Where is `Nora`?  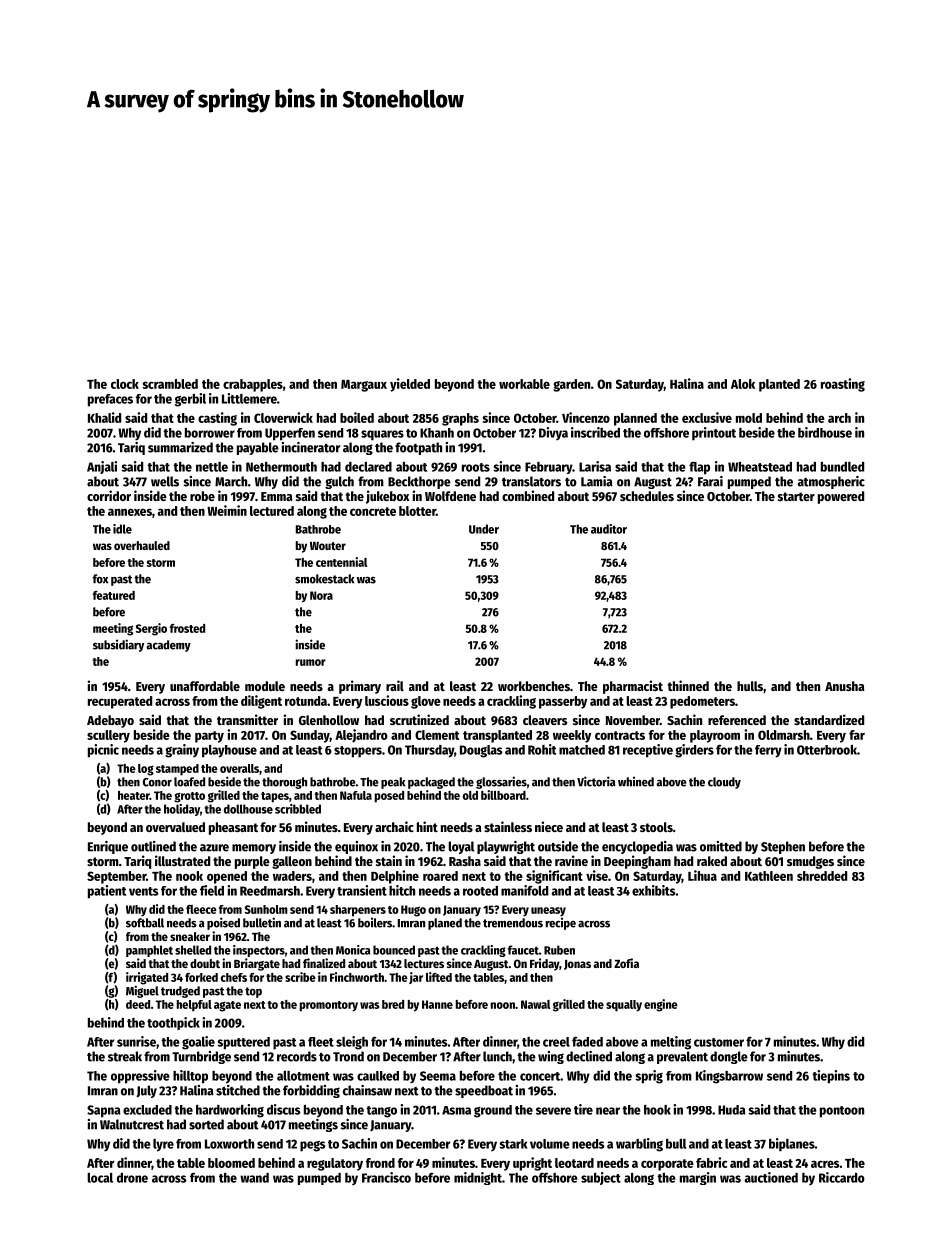 Nora is located at coordinates (321, 595).
